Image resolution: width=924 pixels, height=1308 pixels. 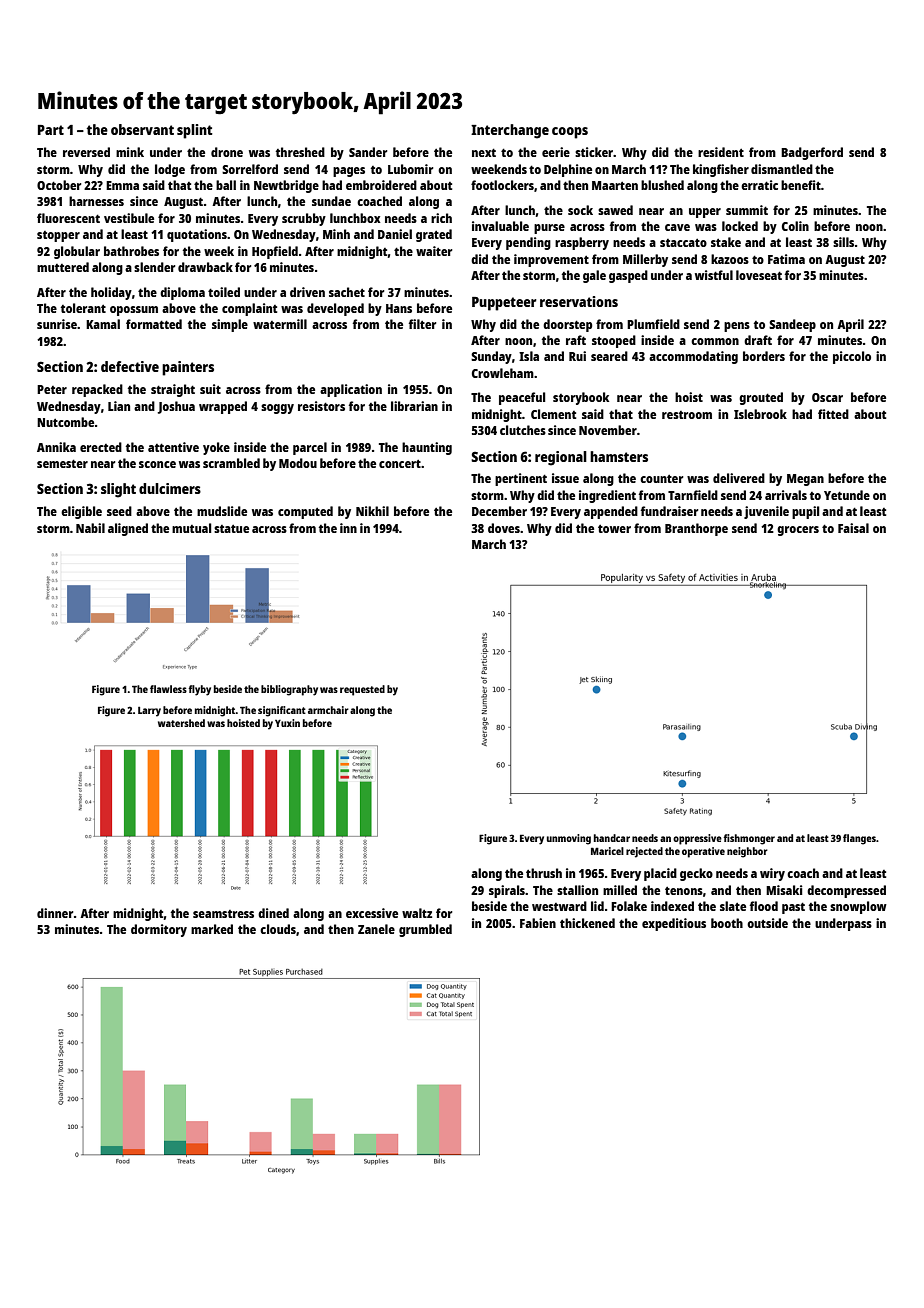 What do you see at coordinates (801, 185) in the screenshot?
I see `benefit` at bounding box center [801, 185].
